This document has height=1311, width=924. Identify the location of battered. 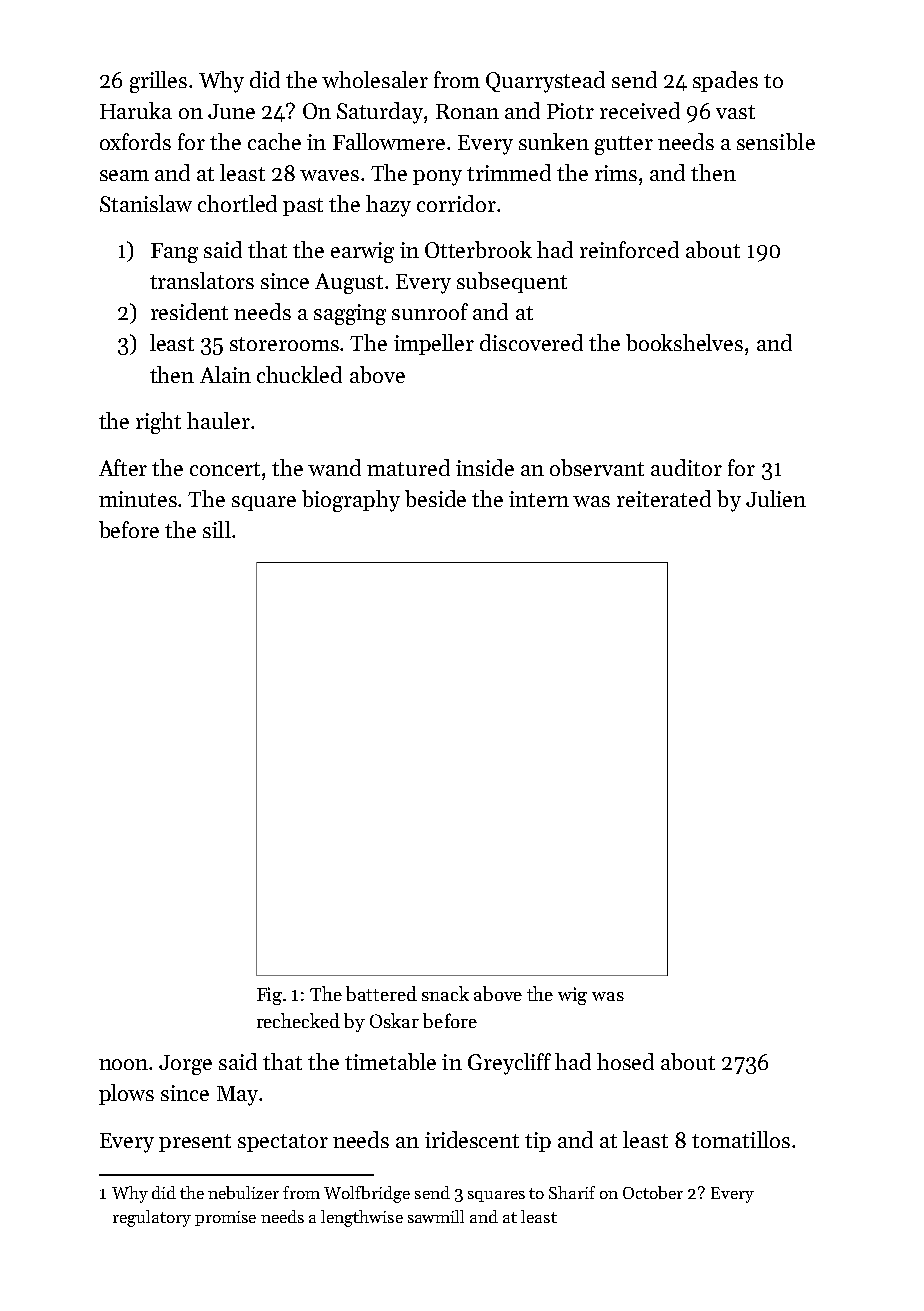
(381, 993).
